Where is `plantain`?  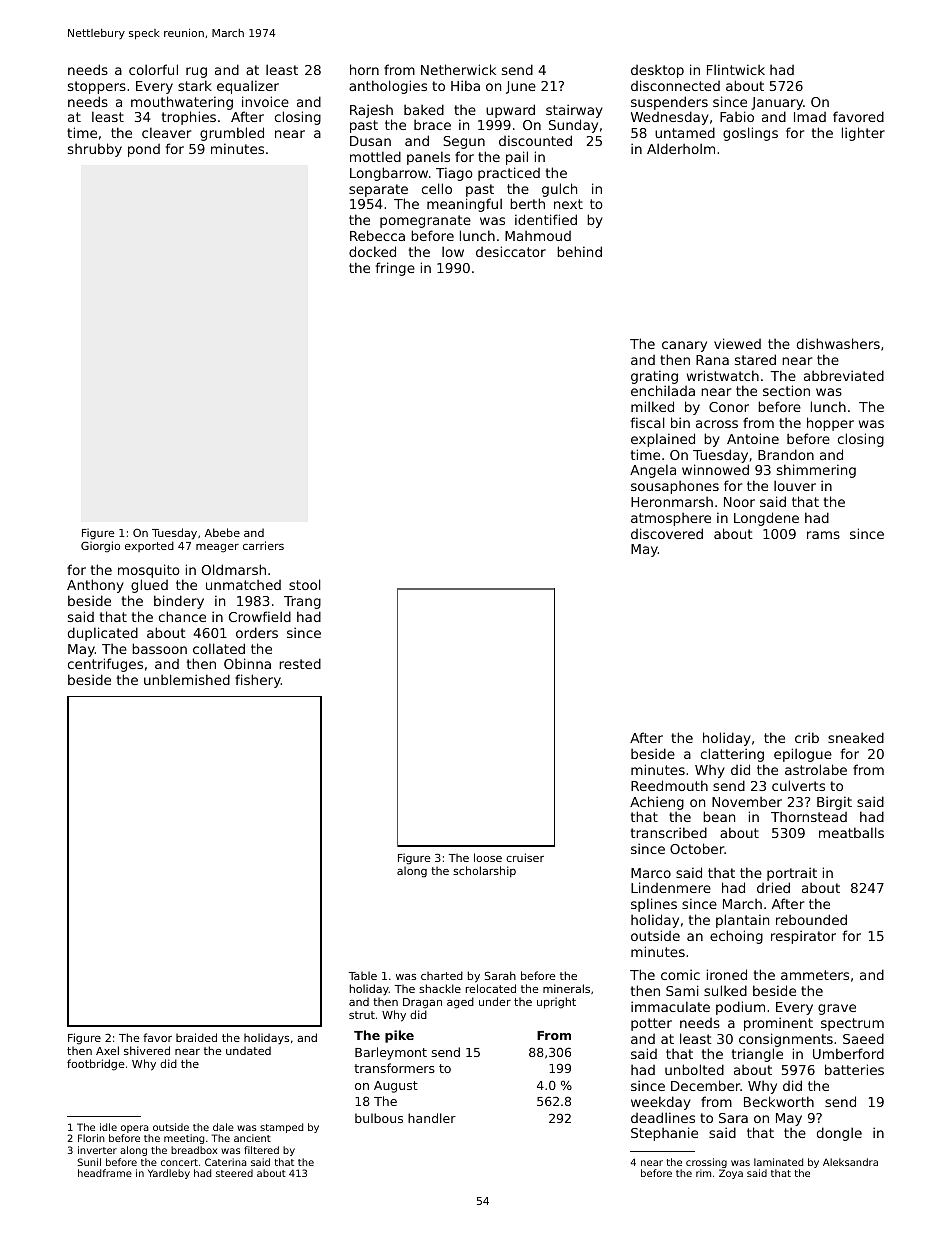 plantain is located at coordinates (742, 921).
